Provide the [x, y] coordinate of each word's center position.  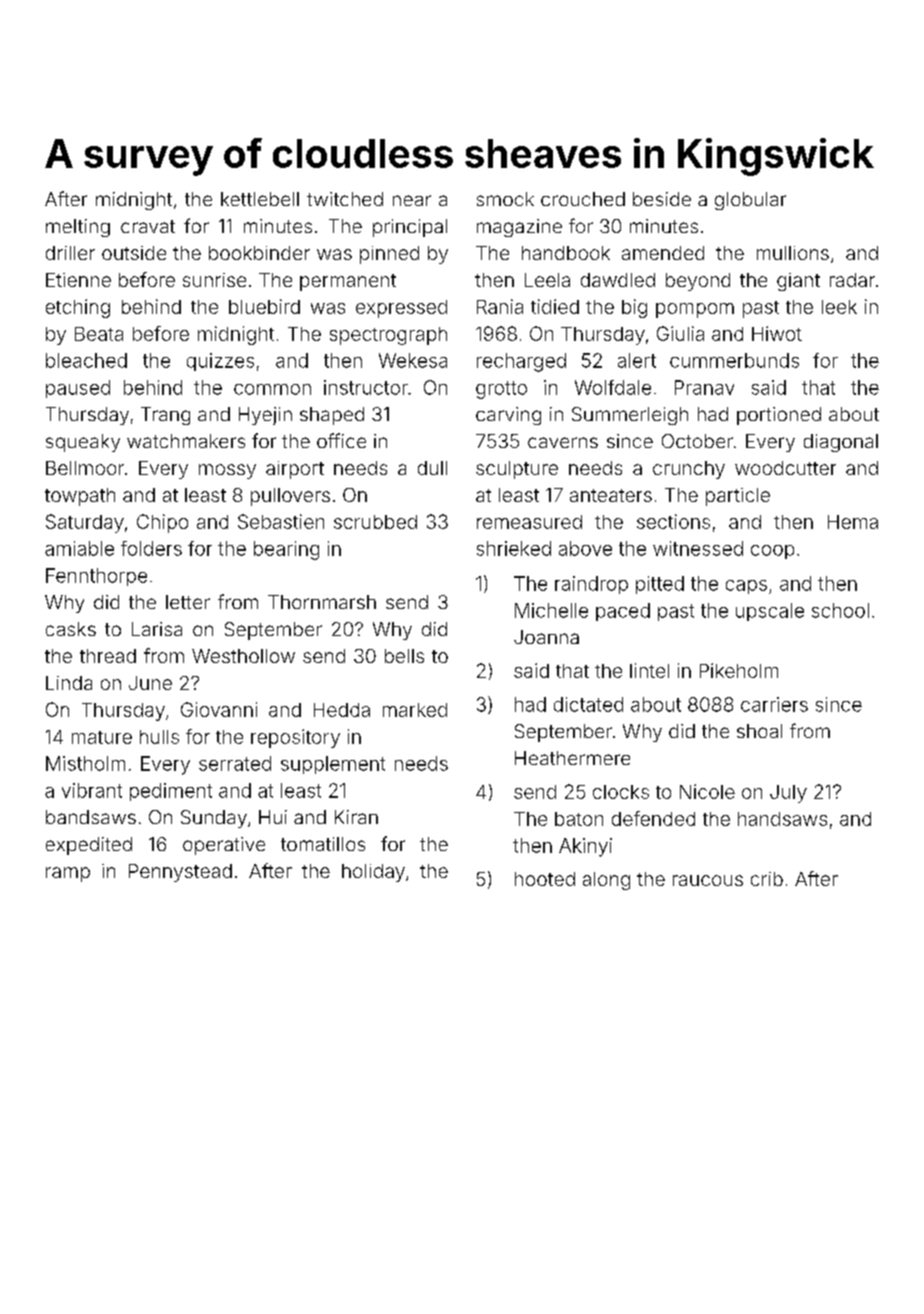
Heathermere [572, 758]
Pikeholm [739, 670]
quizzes [220, 362]
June [150, 683]
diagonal [841, 443]
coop [772, 552]
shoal [759, 731]
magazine [519, 228]
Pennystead [180, 873]
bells [404, 656]
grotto [501, 390]
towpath [80, 497]
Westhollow [243, 656]
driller [70, 253]
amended [663, 253]
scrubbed [375, 522]
